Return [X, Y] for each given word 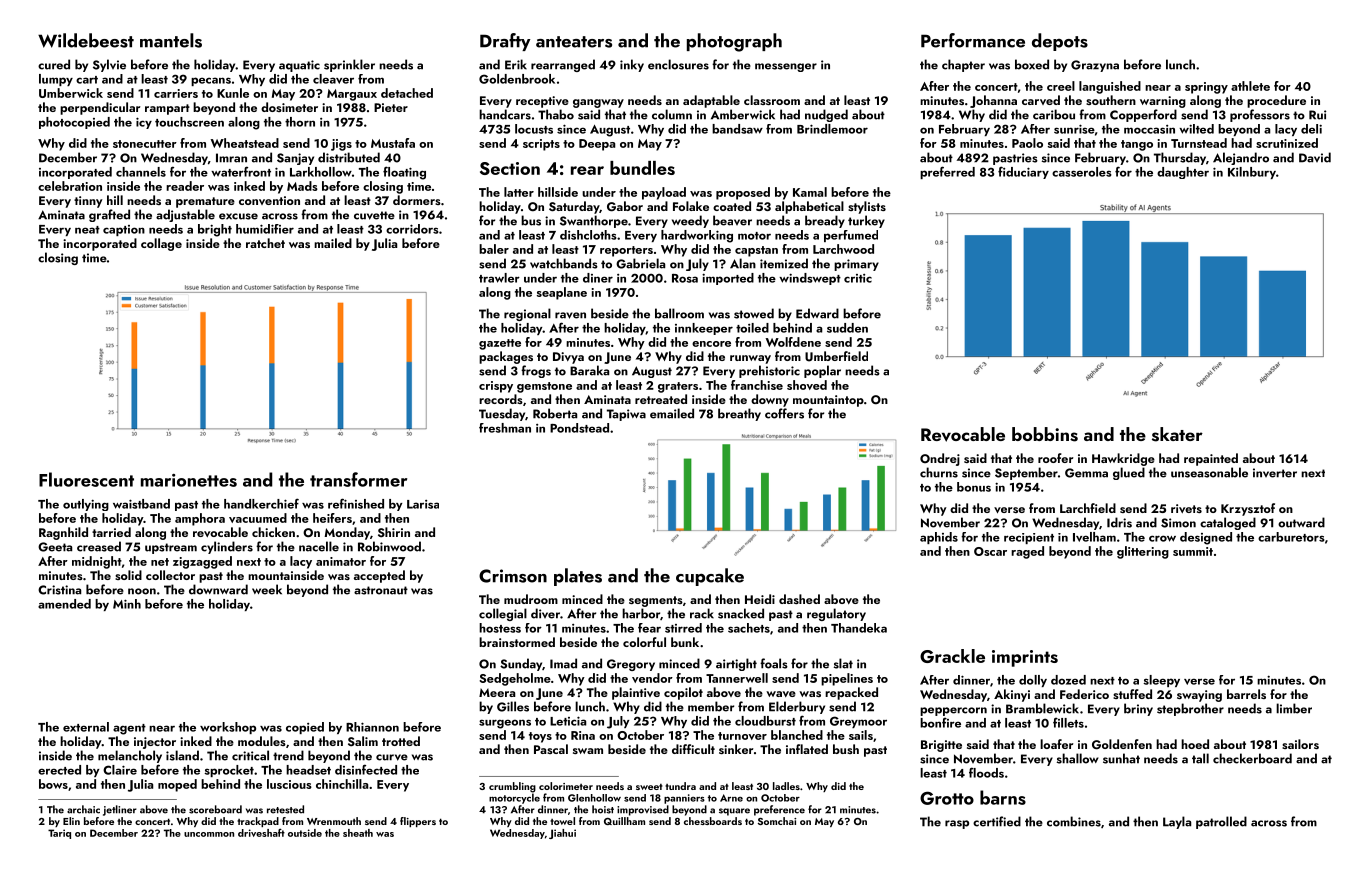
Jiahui [562, 834]
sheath [358, 833]
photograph [734, 42]
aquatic [299, 66]
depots [1060, 42]
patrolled [1221, 822]
